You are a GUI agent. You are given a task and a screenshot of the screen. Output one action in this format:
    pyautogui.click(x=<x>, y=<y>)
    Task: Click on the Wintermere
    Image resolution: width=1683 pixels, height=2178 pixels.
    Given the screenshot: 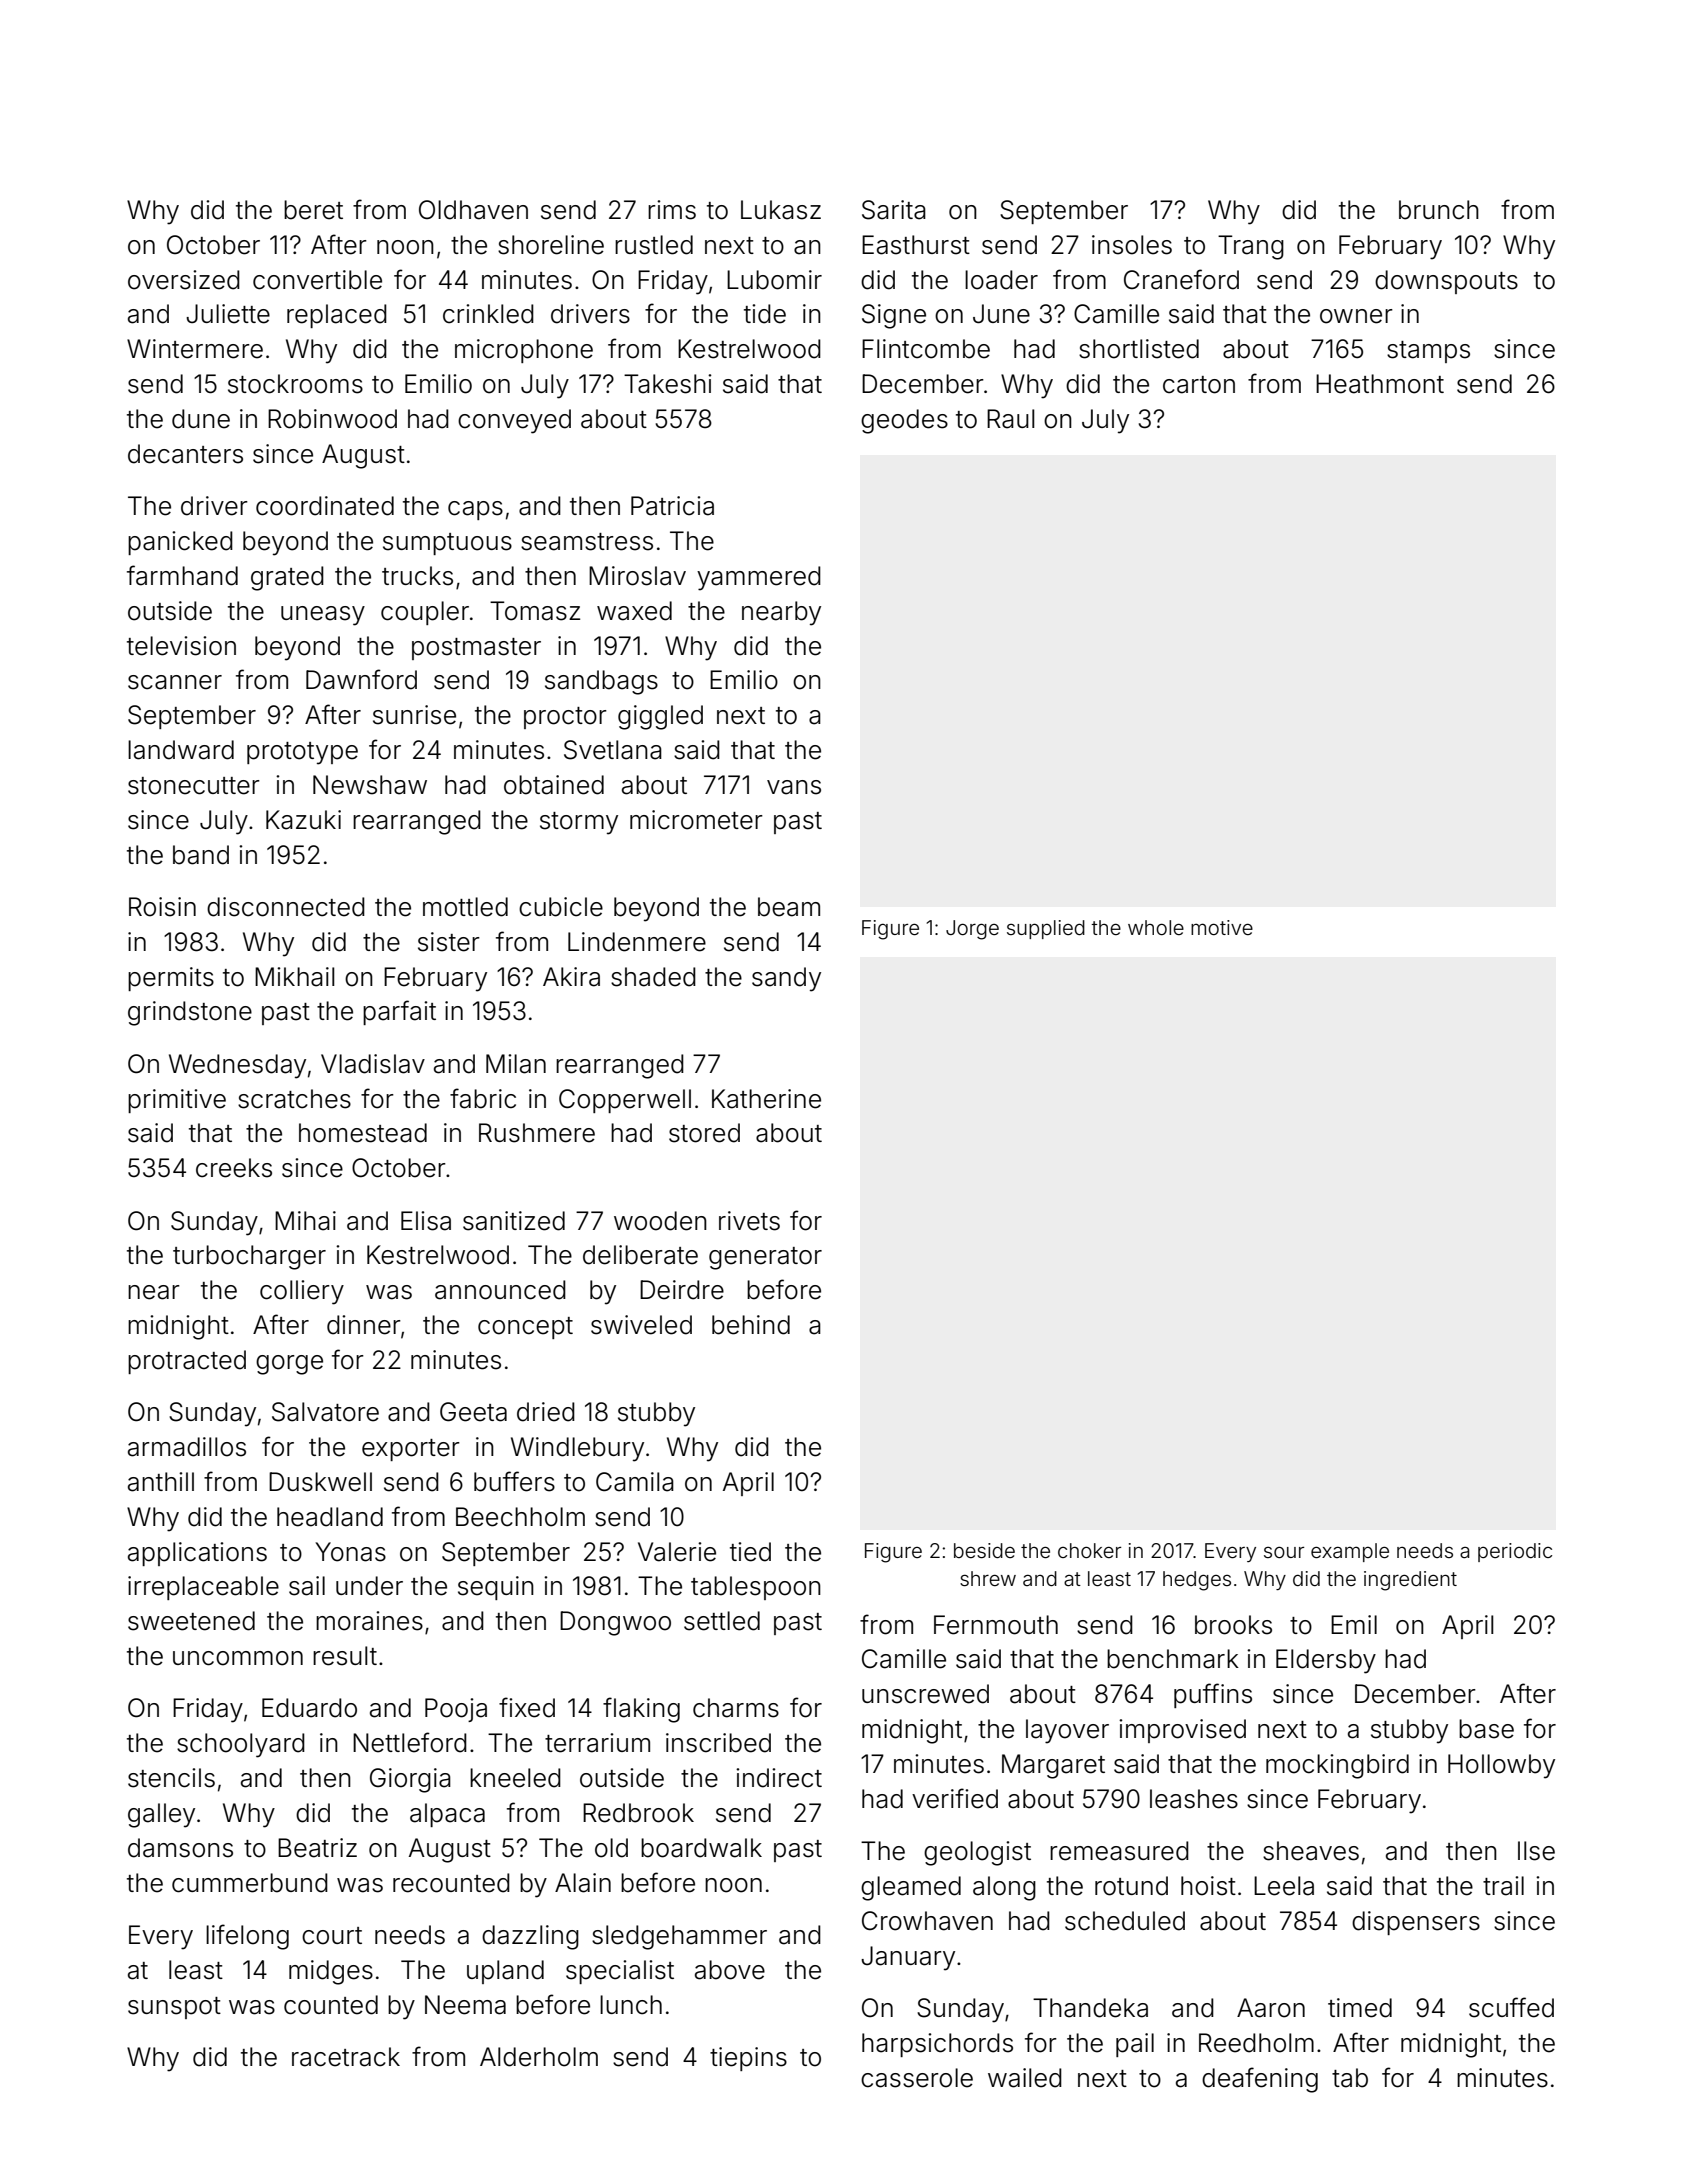 What is the action you would take?
    pyautogui.click(x=195, y=349)
